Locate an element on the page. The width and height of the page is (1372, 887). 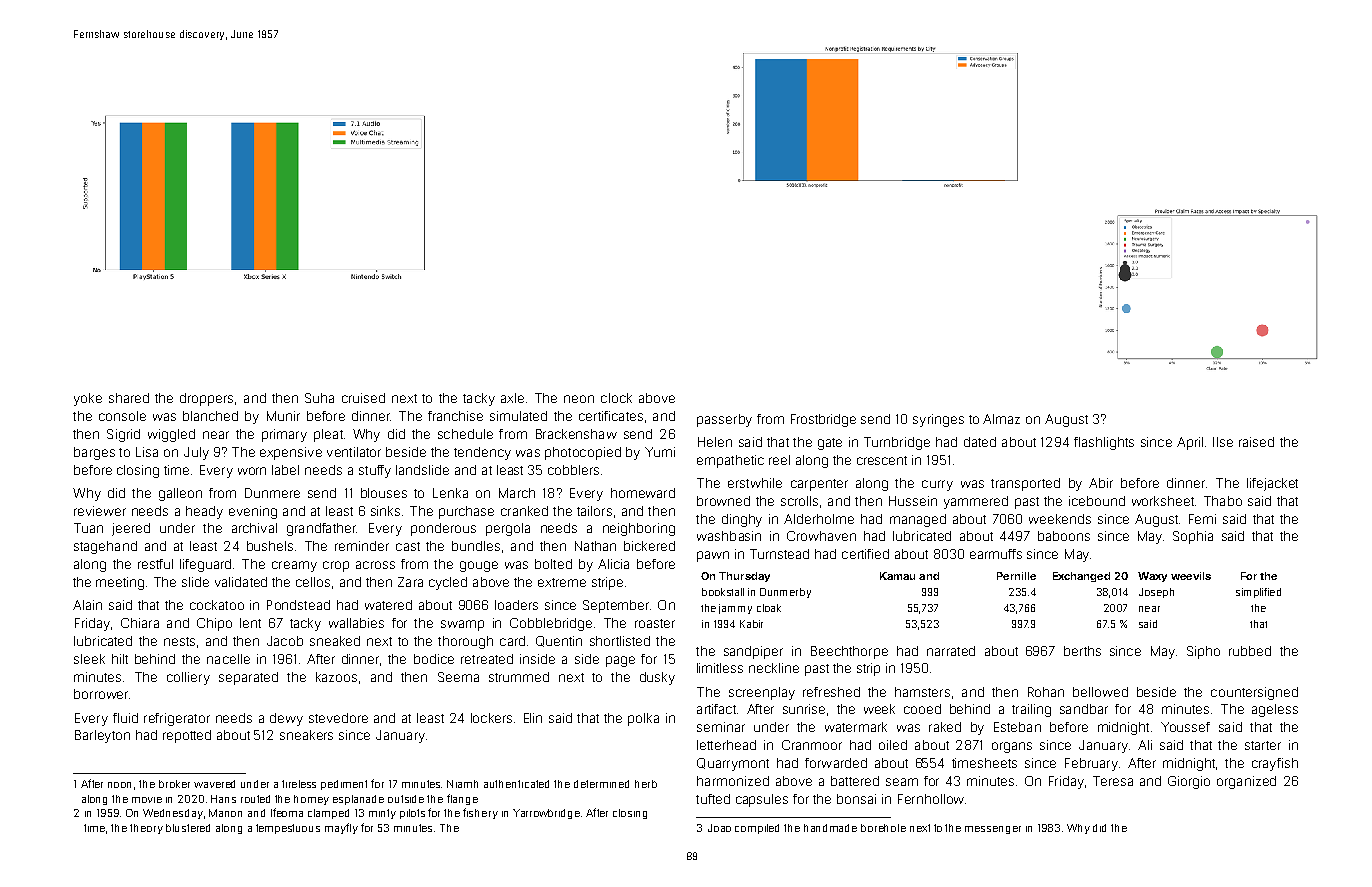
axle is located at coordinates (512, 398).
